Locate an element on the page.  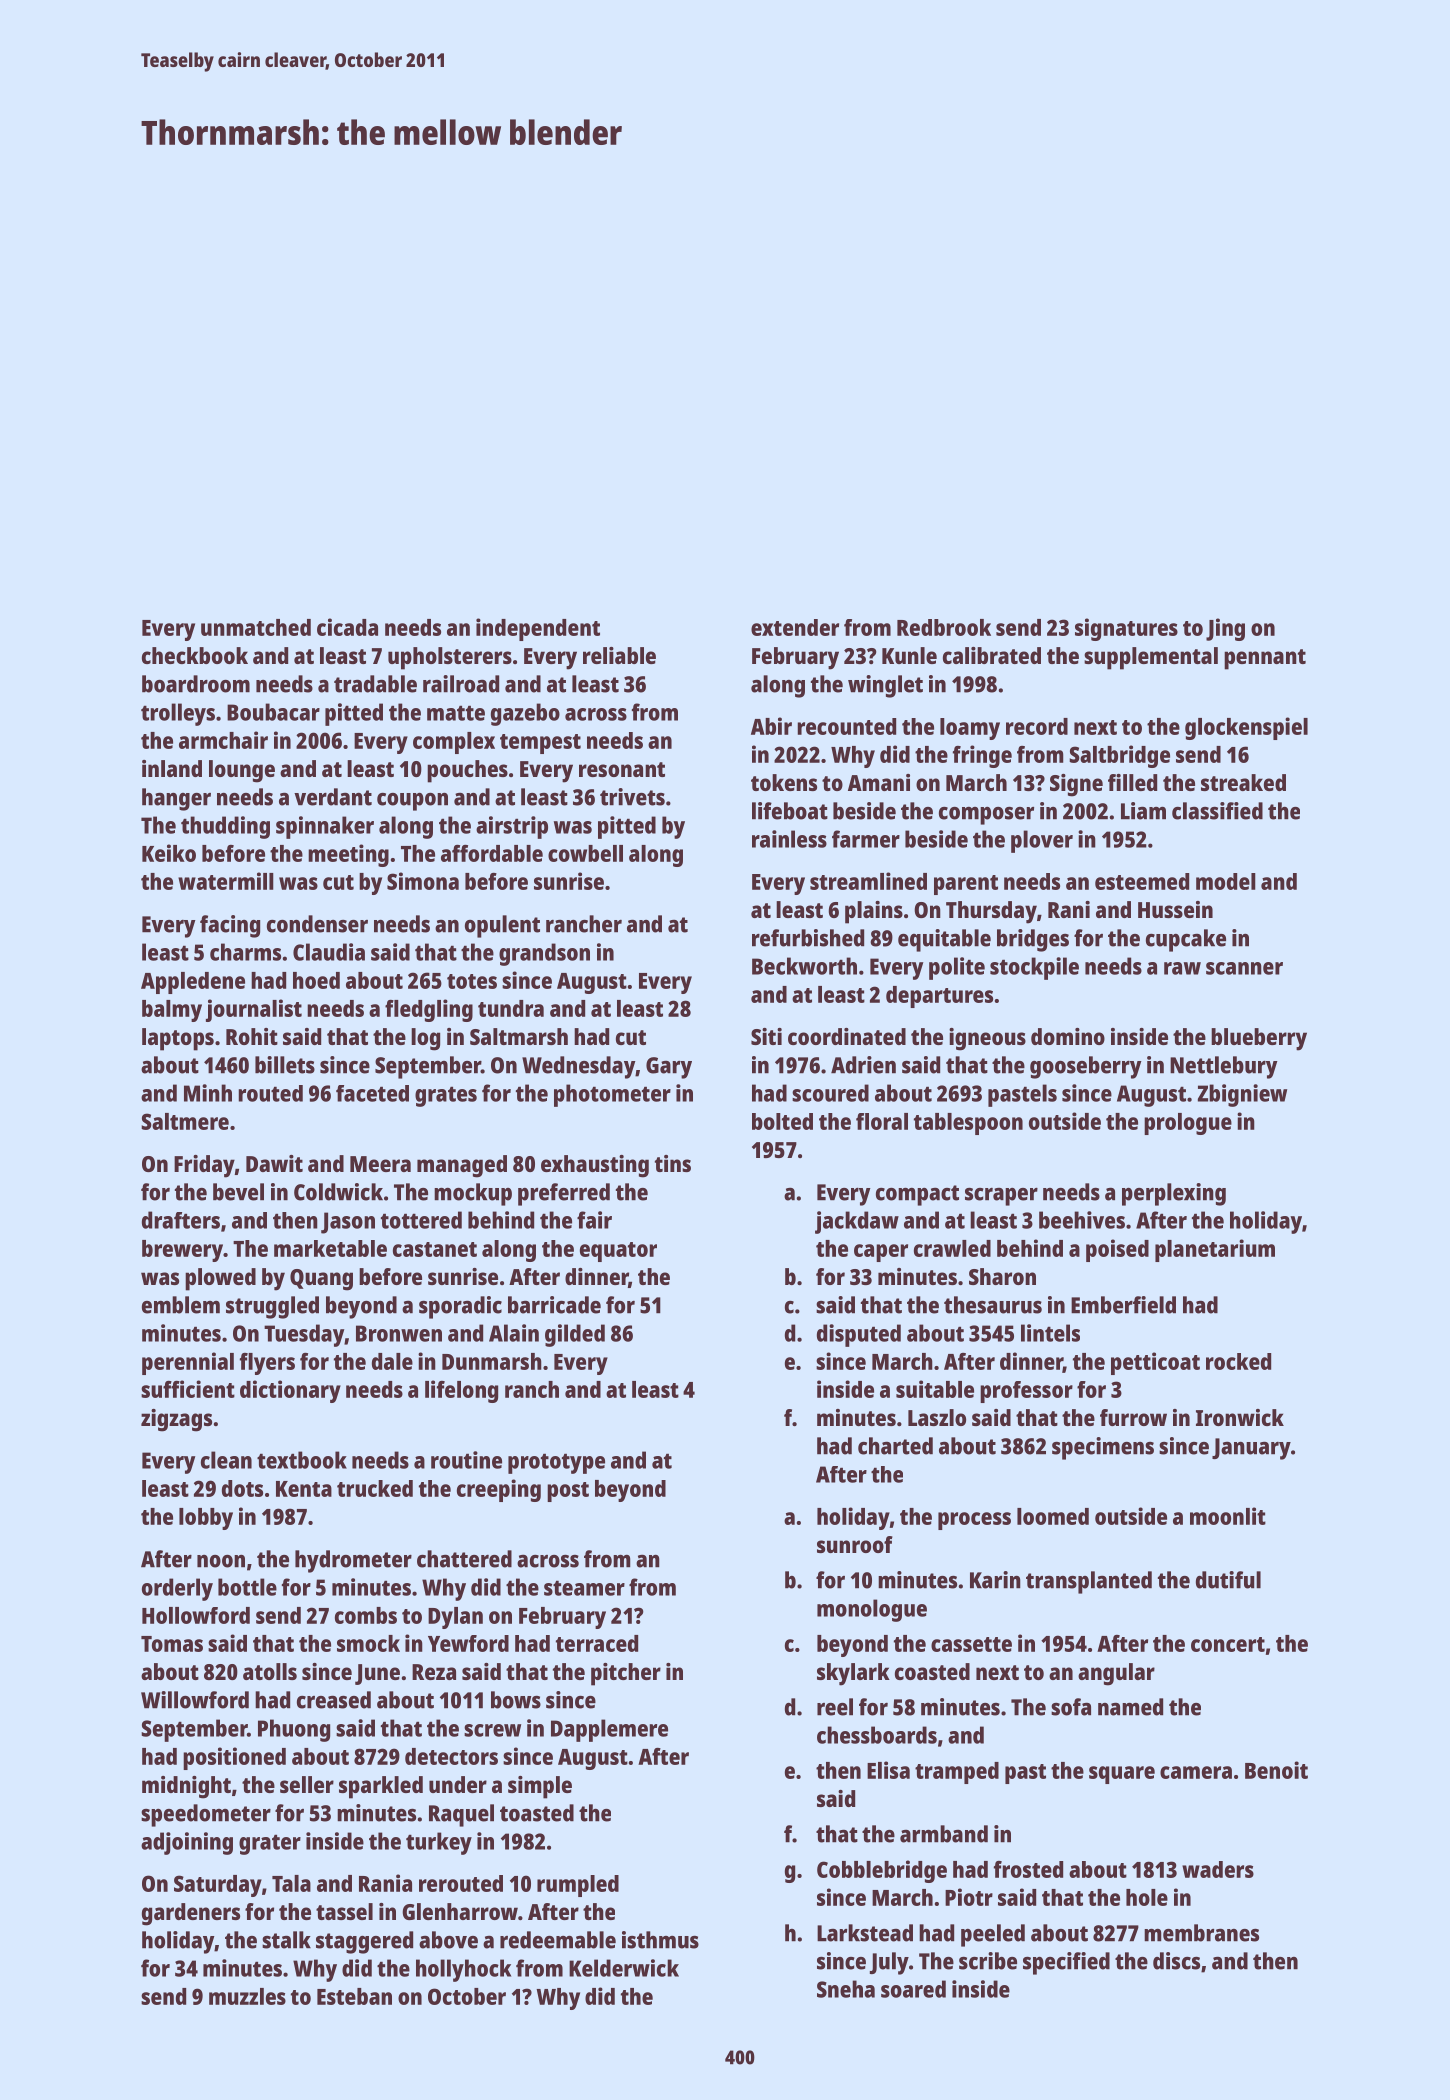
caper is located at coordinates (881, 1253).
